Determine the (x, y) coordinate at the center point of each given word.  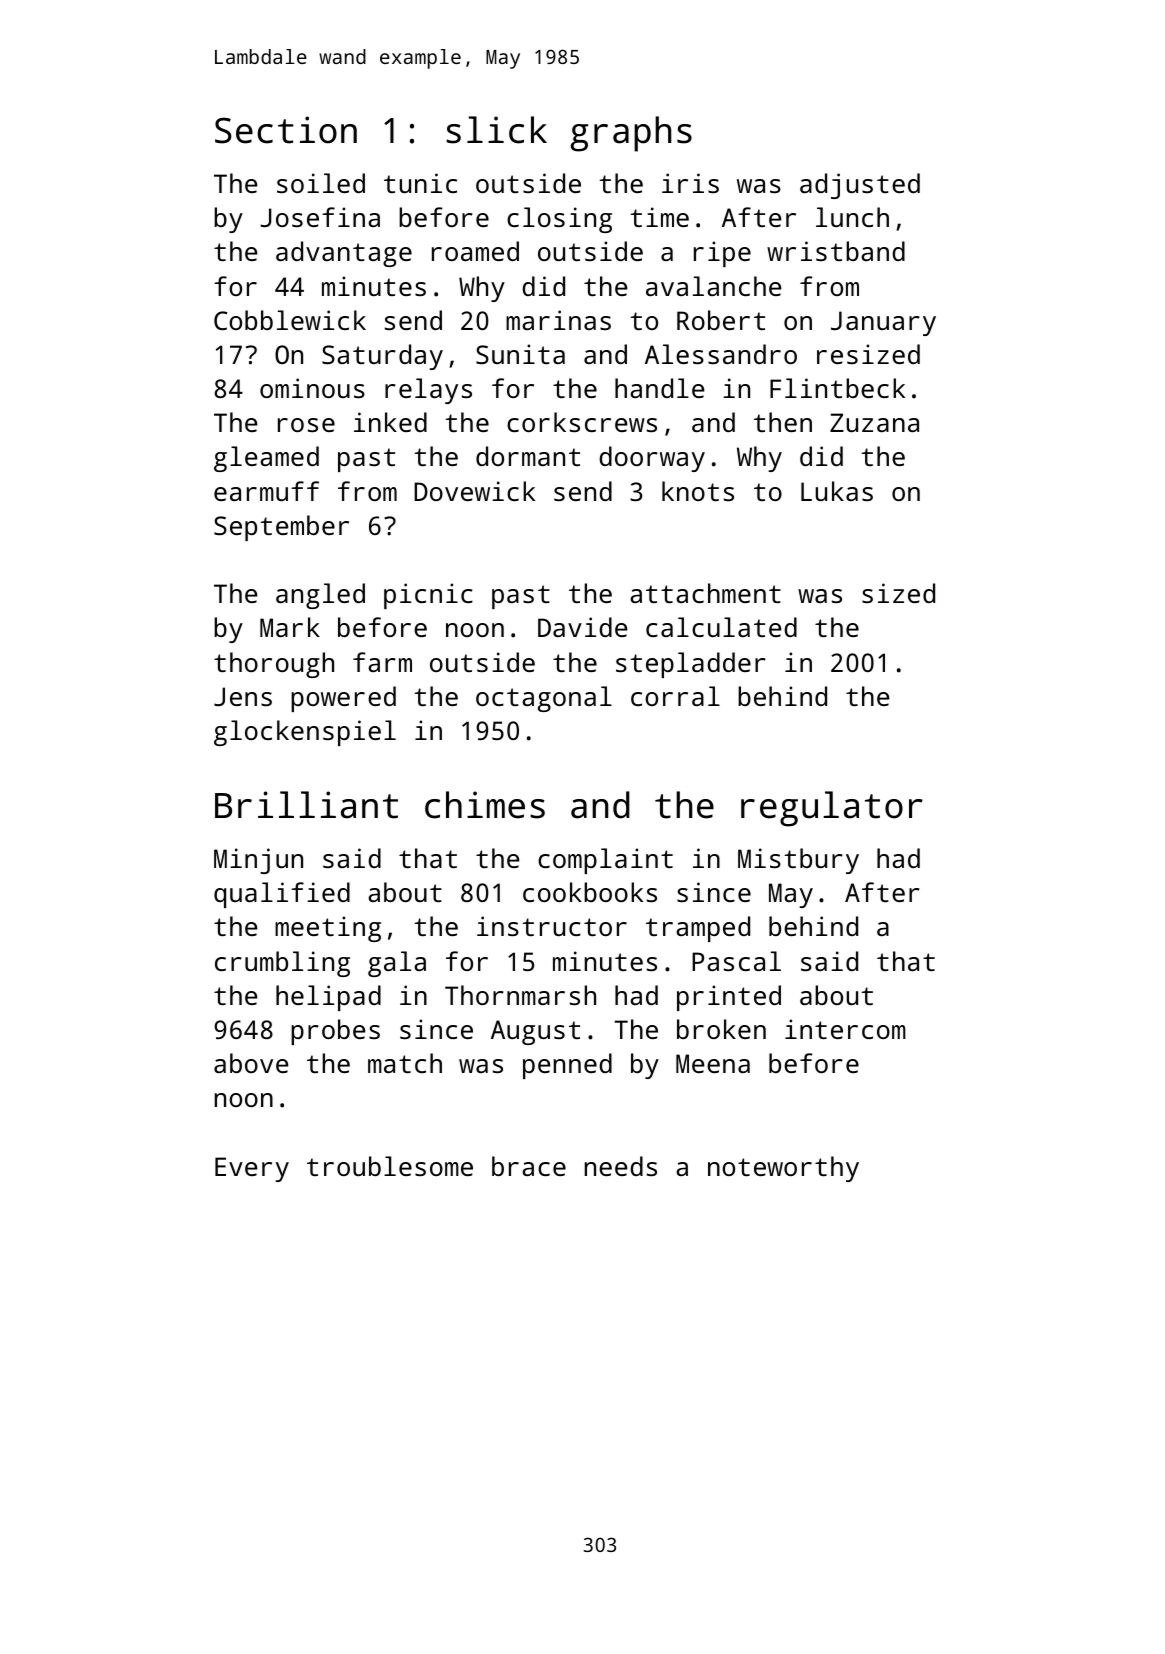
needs (620, 1166)
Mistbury (798, 861)
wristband (836, 251)
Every (252, 1169)
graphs (631, 134)
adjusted (860, 186)
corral (675, 696)
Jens (243, 696)
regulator (832, 809)
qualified (282, 895)
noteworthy (783, 1169)
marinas (558, 320)
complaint (605, 861)
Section (286, 130)
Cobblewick (290, 320)
